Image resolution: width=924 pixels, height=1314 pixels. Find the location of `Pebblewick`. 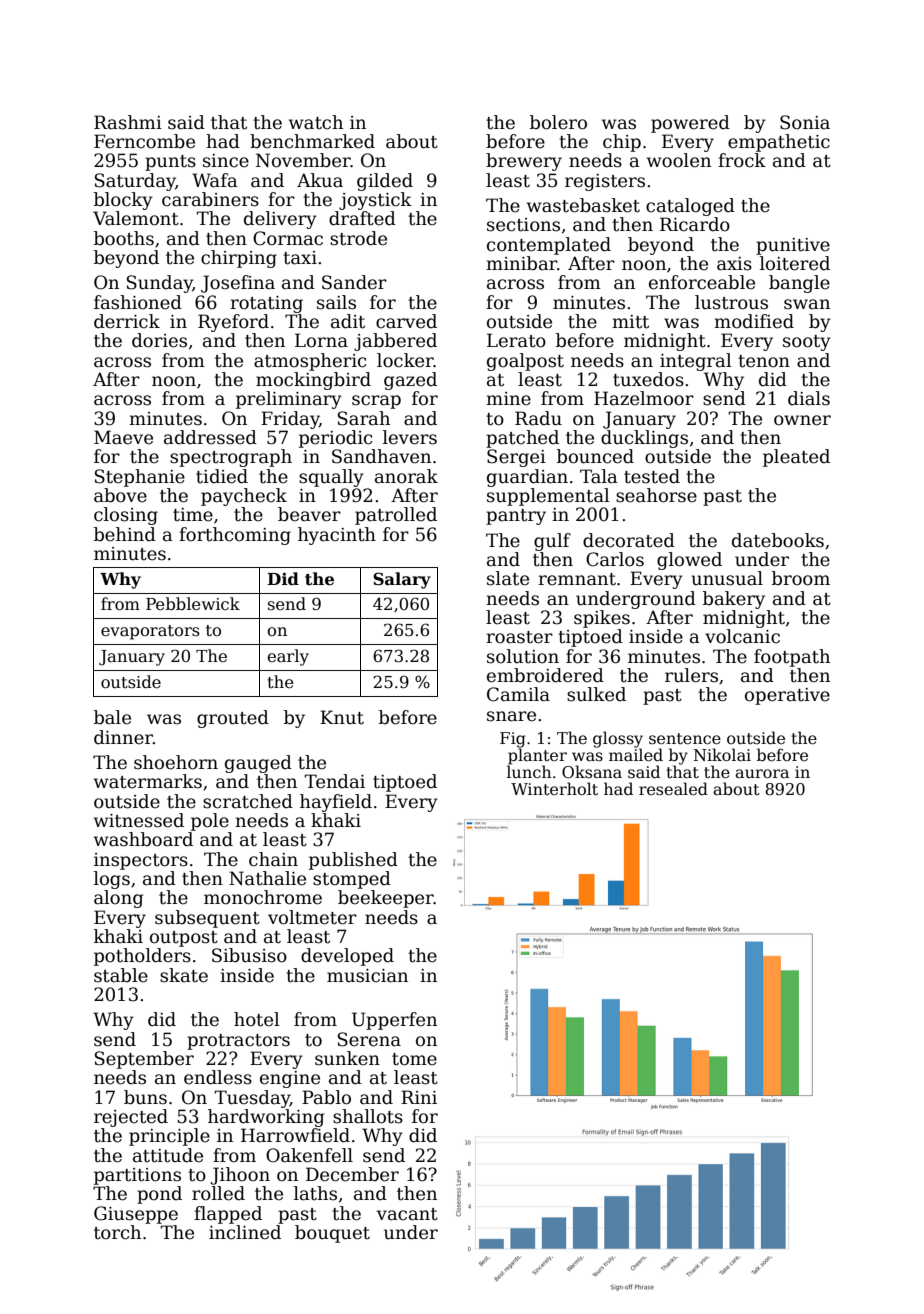

Pebblewick is located at coordinates (193, 604).
